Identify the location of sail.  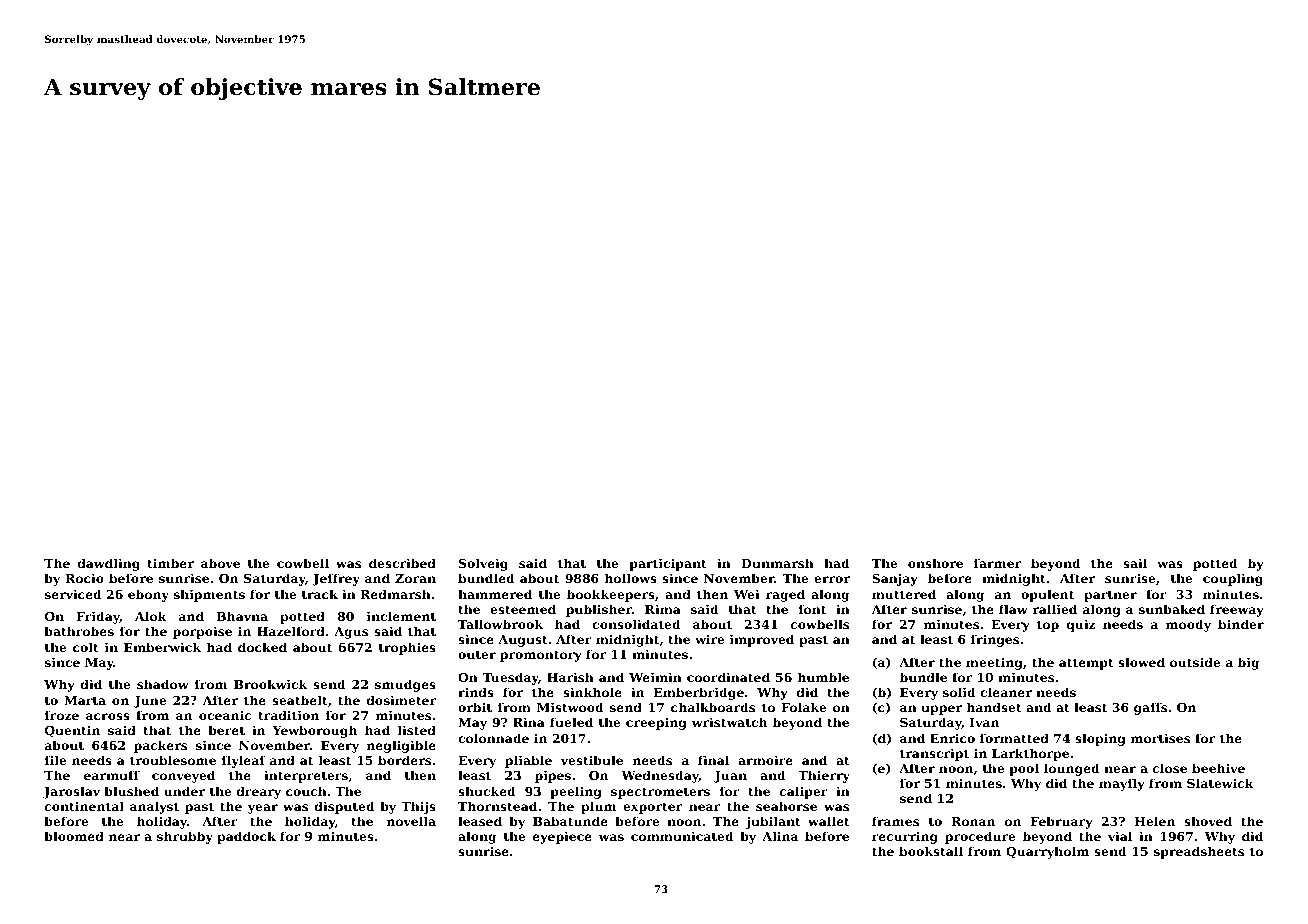
(1135, 563).
